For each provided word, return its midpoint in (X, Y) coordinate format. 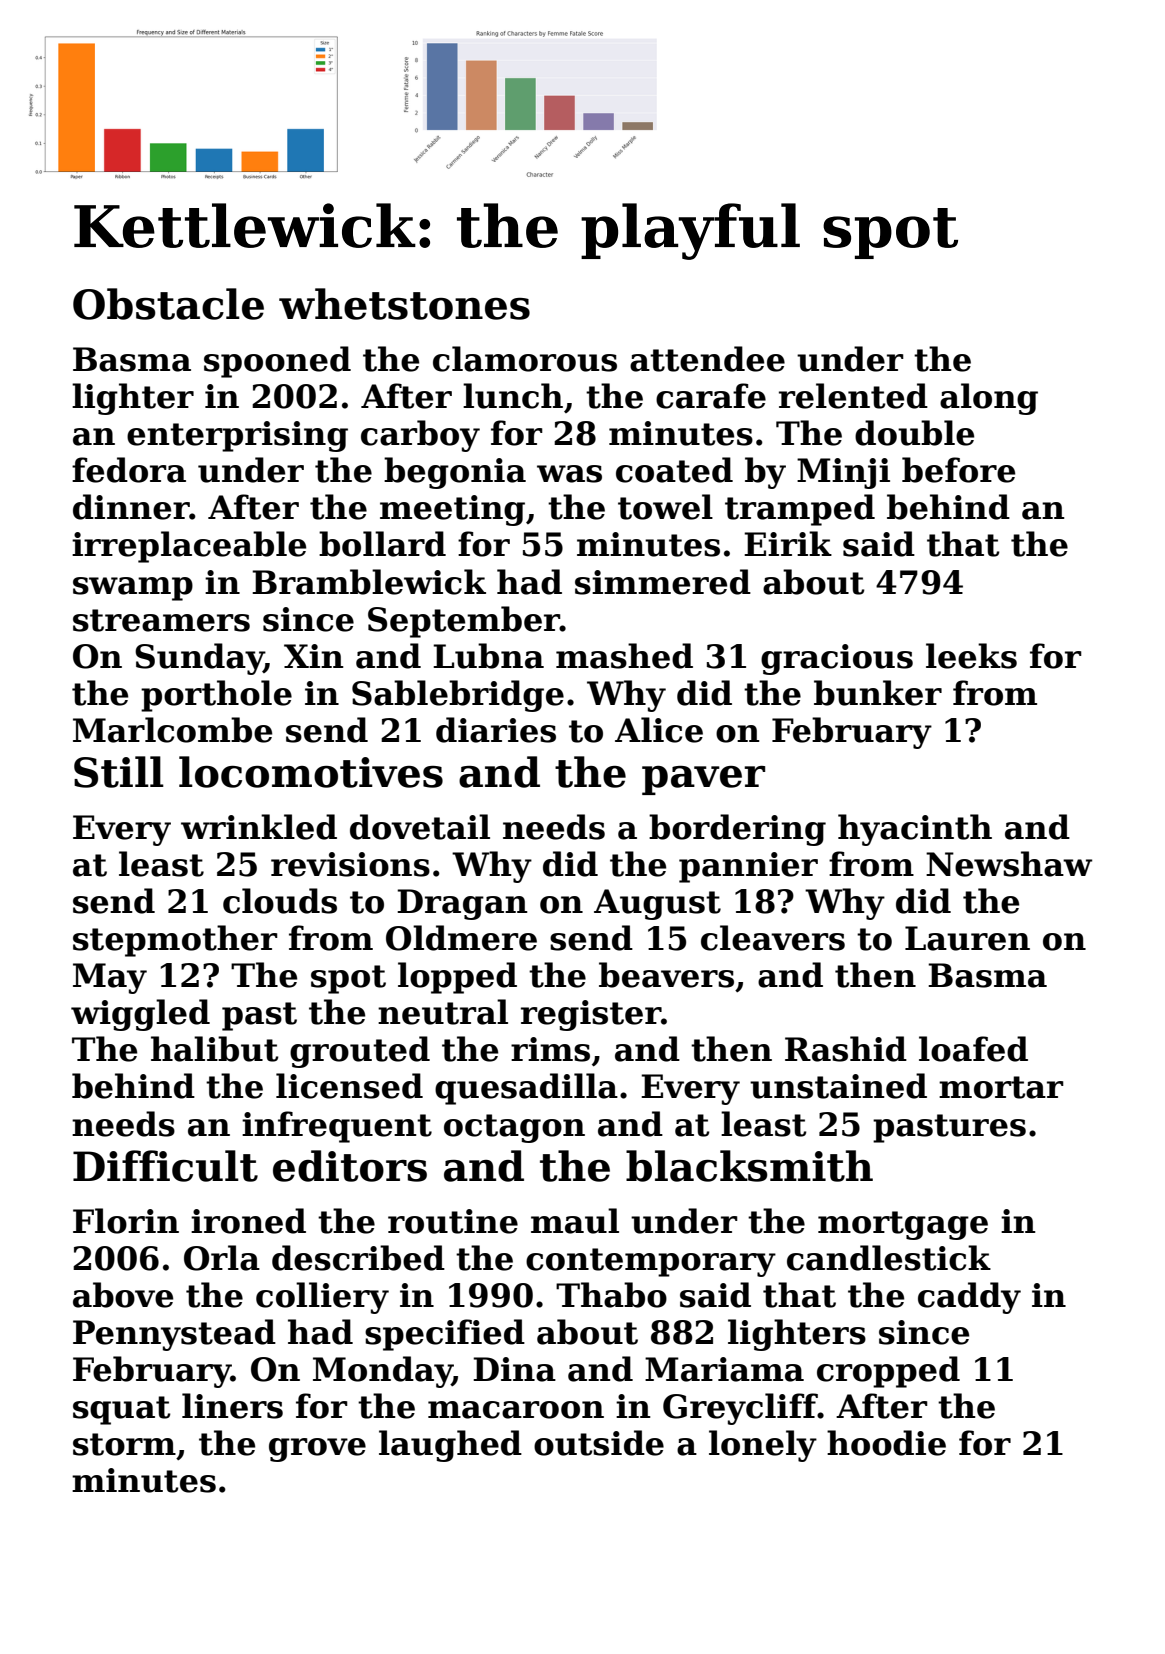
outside (599, 1443)
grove (317, 1450)
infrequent (337, 1127)
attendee (707, 359)
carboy (420, 436)
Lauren (967, 938)
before (958, 470)
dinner (131, 507)
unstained (838, 1086)
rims (550, 1049)
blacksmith (749, 1166)
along (989, 399)
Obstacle (168, 304)
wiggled (140, 1015)
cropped (888, 1372)
